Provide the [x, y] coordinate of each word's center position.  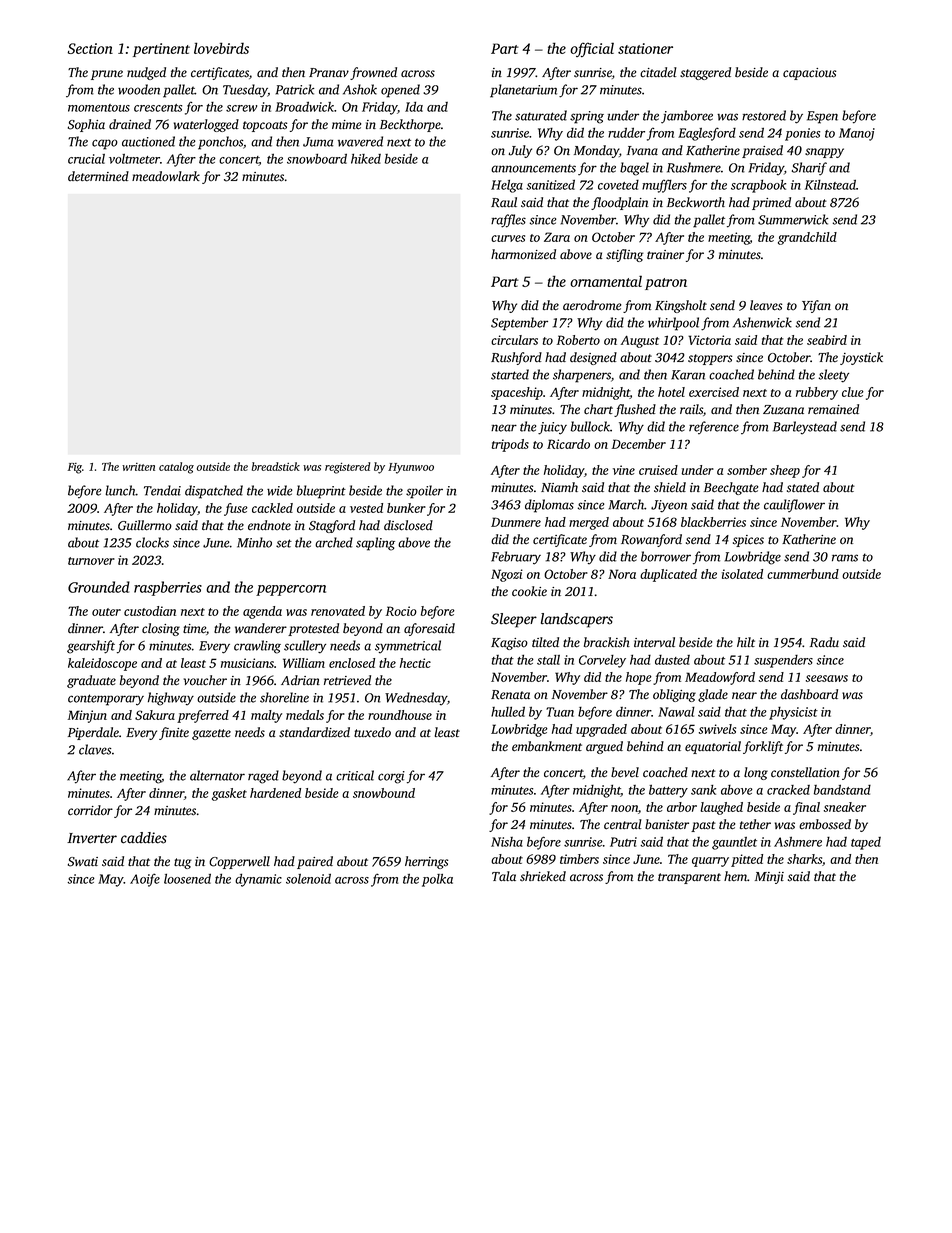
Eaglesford [707, 134]
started [510, 374]
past [703, 826]
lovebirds [221, 48]
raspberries [168, 588]
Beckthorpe [410, 125]
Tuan [560, 712]
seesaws [827, 678]
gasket [229, 794]
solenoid [308, 878]
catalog [176, 468]
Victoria [709, 340]
